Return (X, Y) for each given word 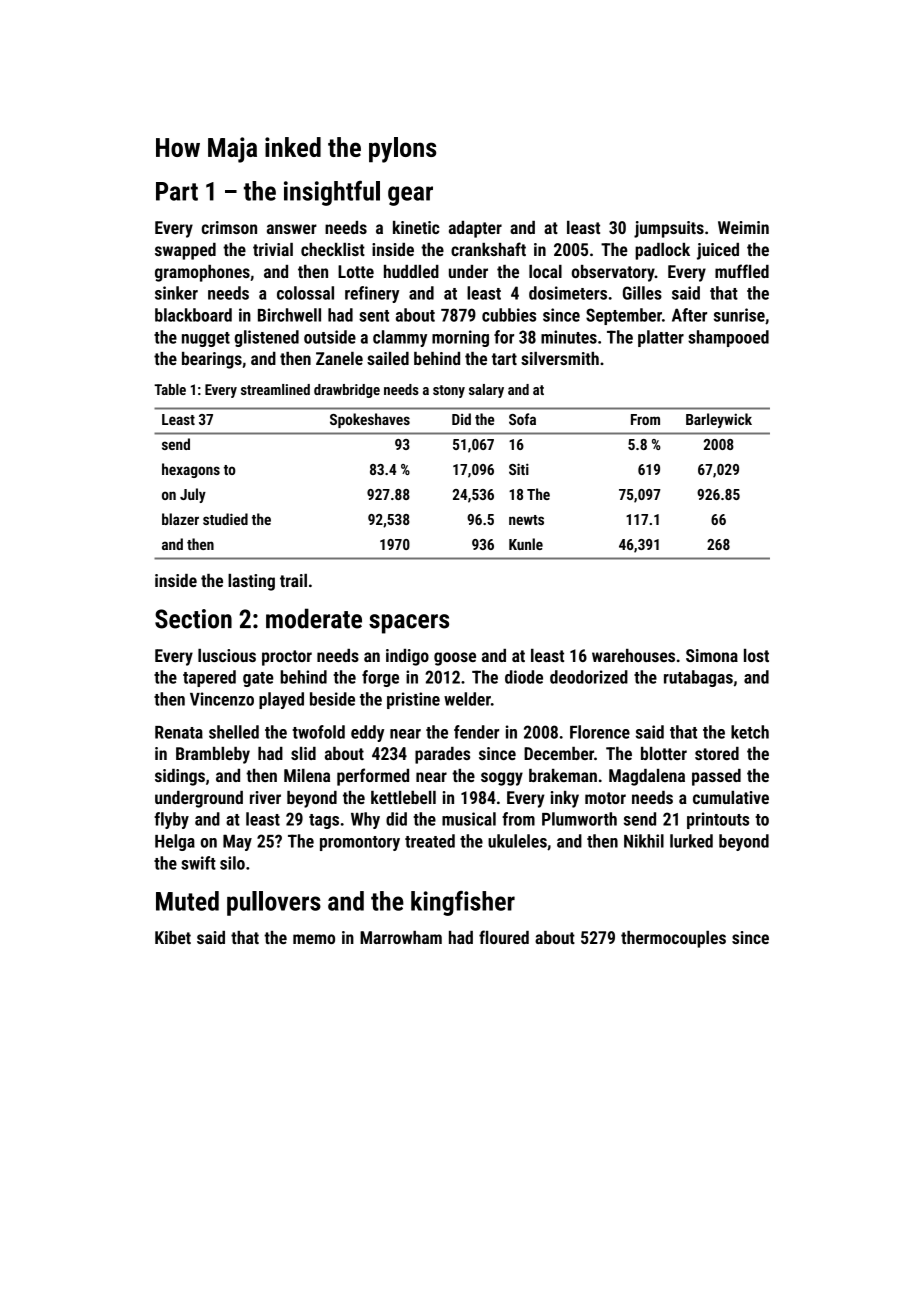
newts (526, 520)
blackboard (193, 315)
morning (460, 338)
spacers (409, 624)
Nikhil (644, 841)
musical (469, 819)
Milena (307, 775)
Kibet (173, 937)
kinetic (416, 227)
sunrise (739, 315)
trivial (273, 249)
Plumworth (579, 819)
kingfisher (463, 903)
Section (193, 619)
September (624, 316)
